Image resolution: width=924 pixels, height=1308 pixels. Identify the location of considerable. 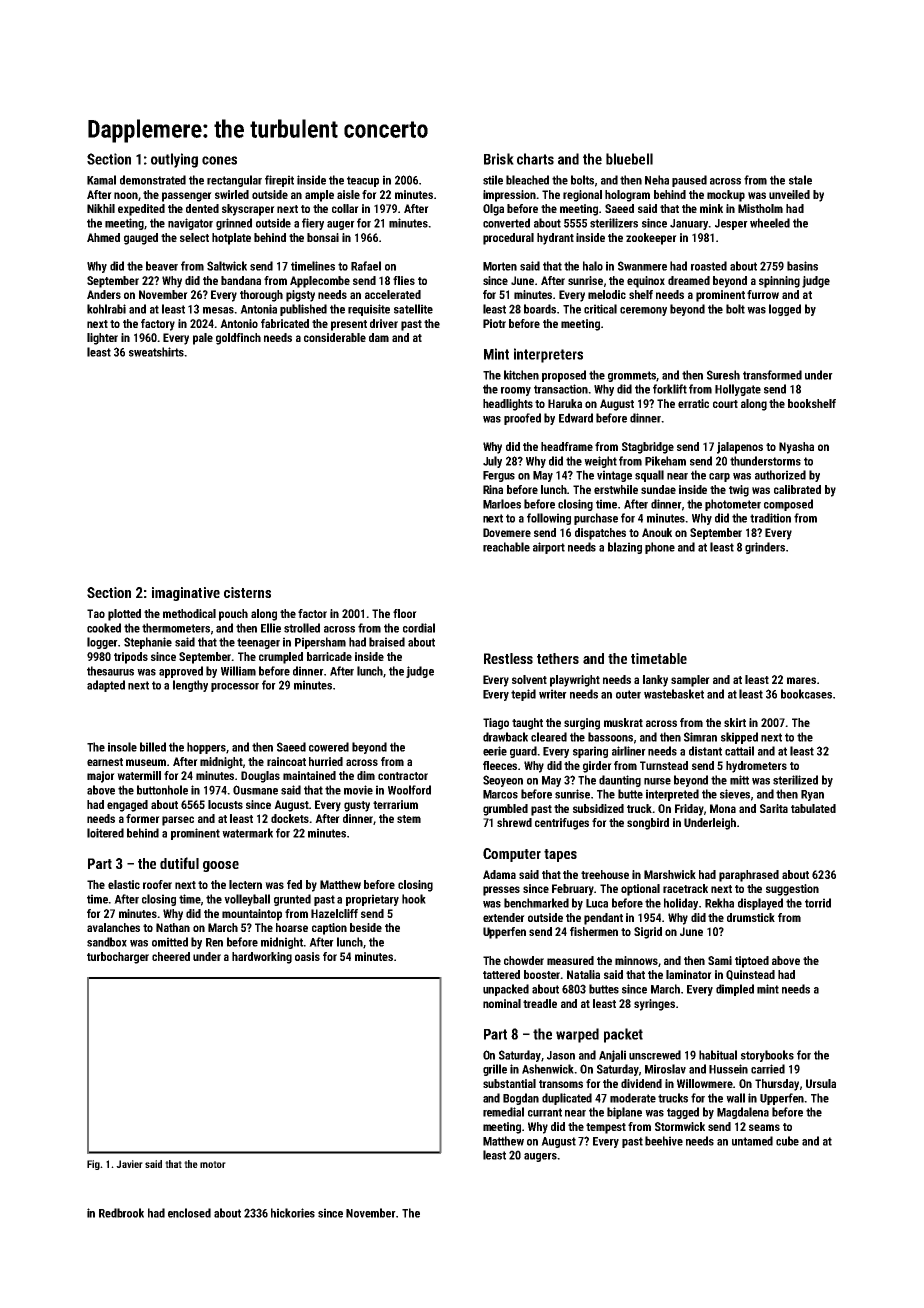
(335, 337).
